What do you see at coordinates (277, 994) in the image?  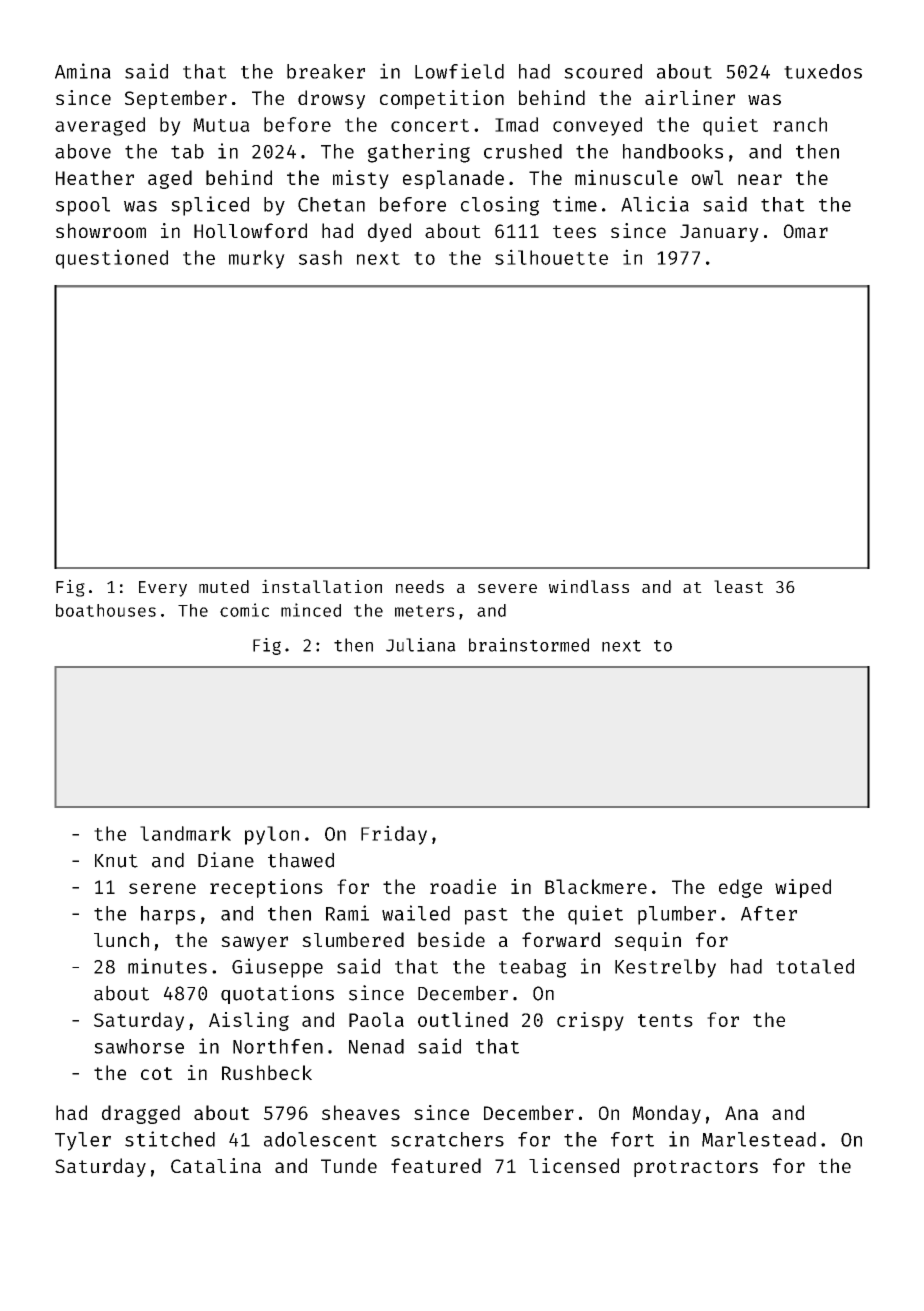 I see `quotations` at bounding box center [277, 994].
